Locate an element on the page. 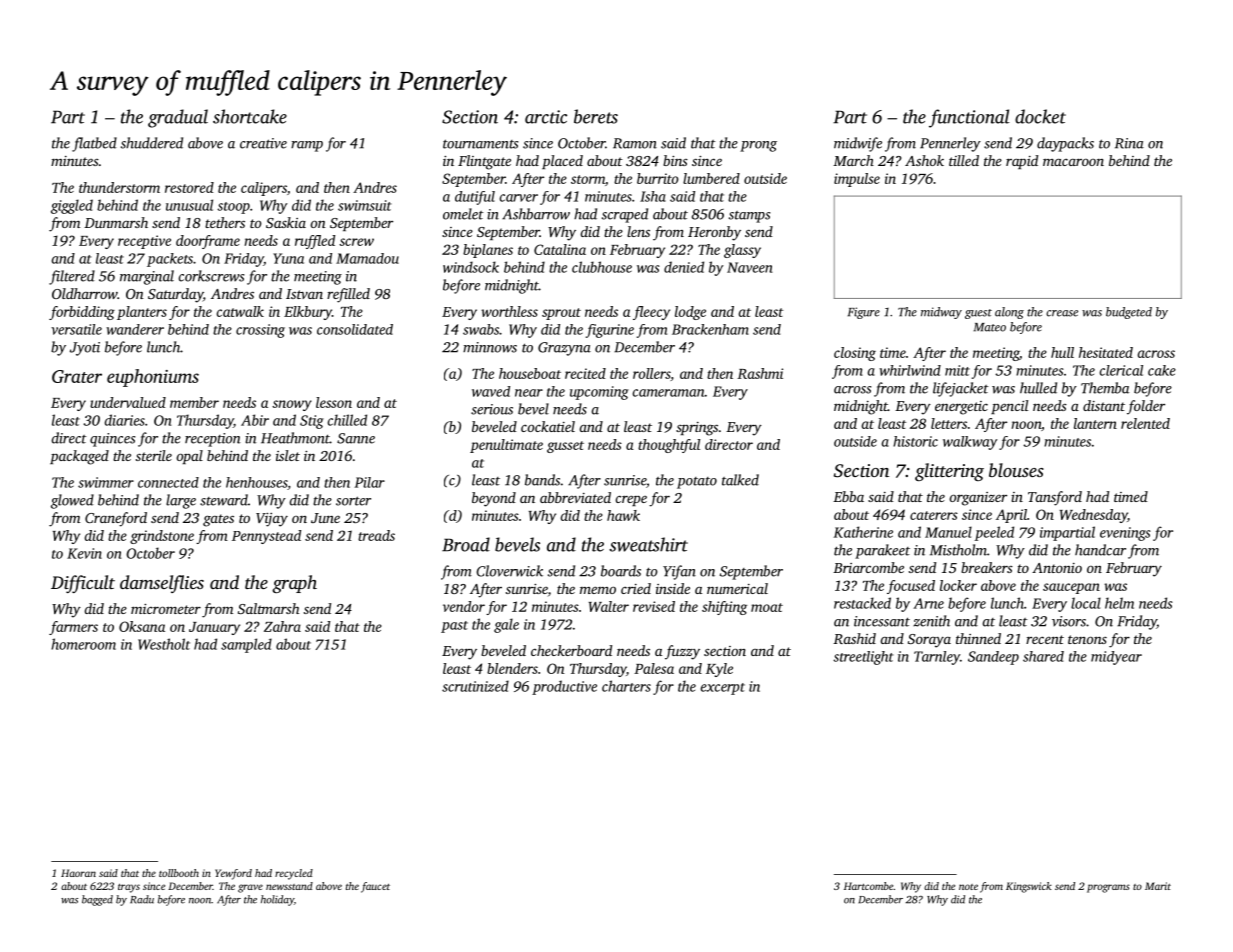 The image size is (1233, 952). potato is located at coordinates (697, 483).
